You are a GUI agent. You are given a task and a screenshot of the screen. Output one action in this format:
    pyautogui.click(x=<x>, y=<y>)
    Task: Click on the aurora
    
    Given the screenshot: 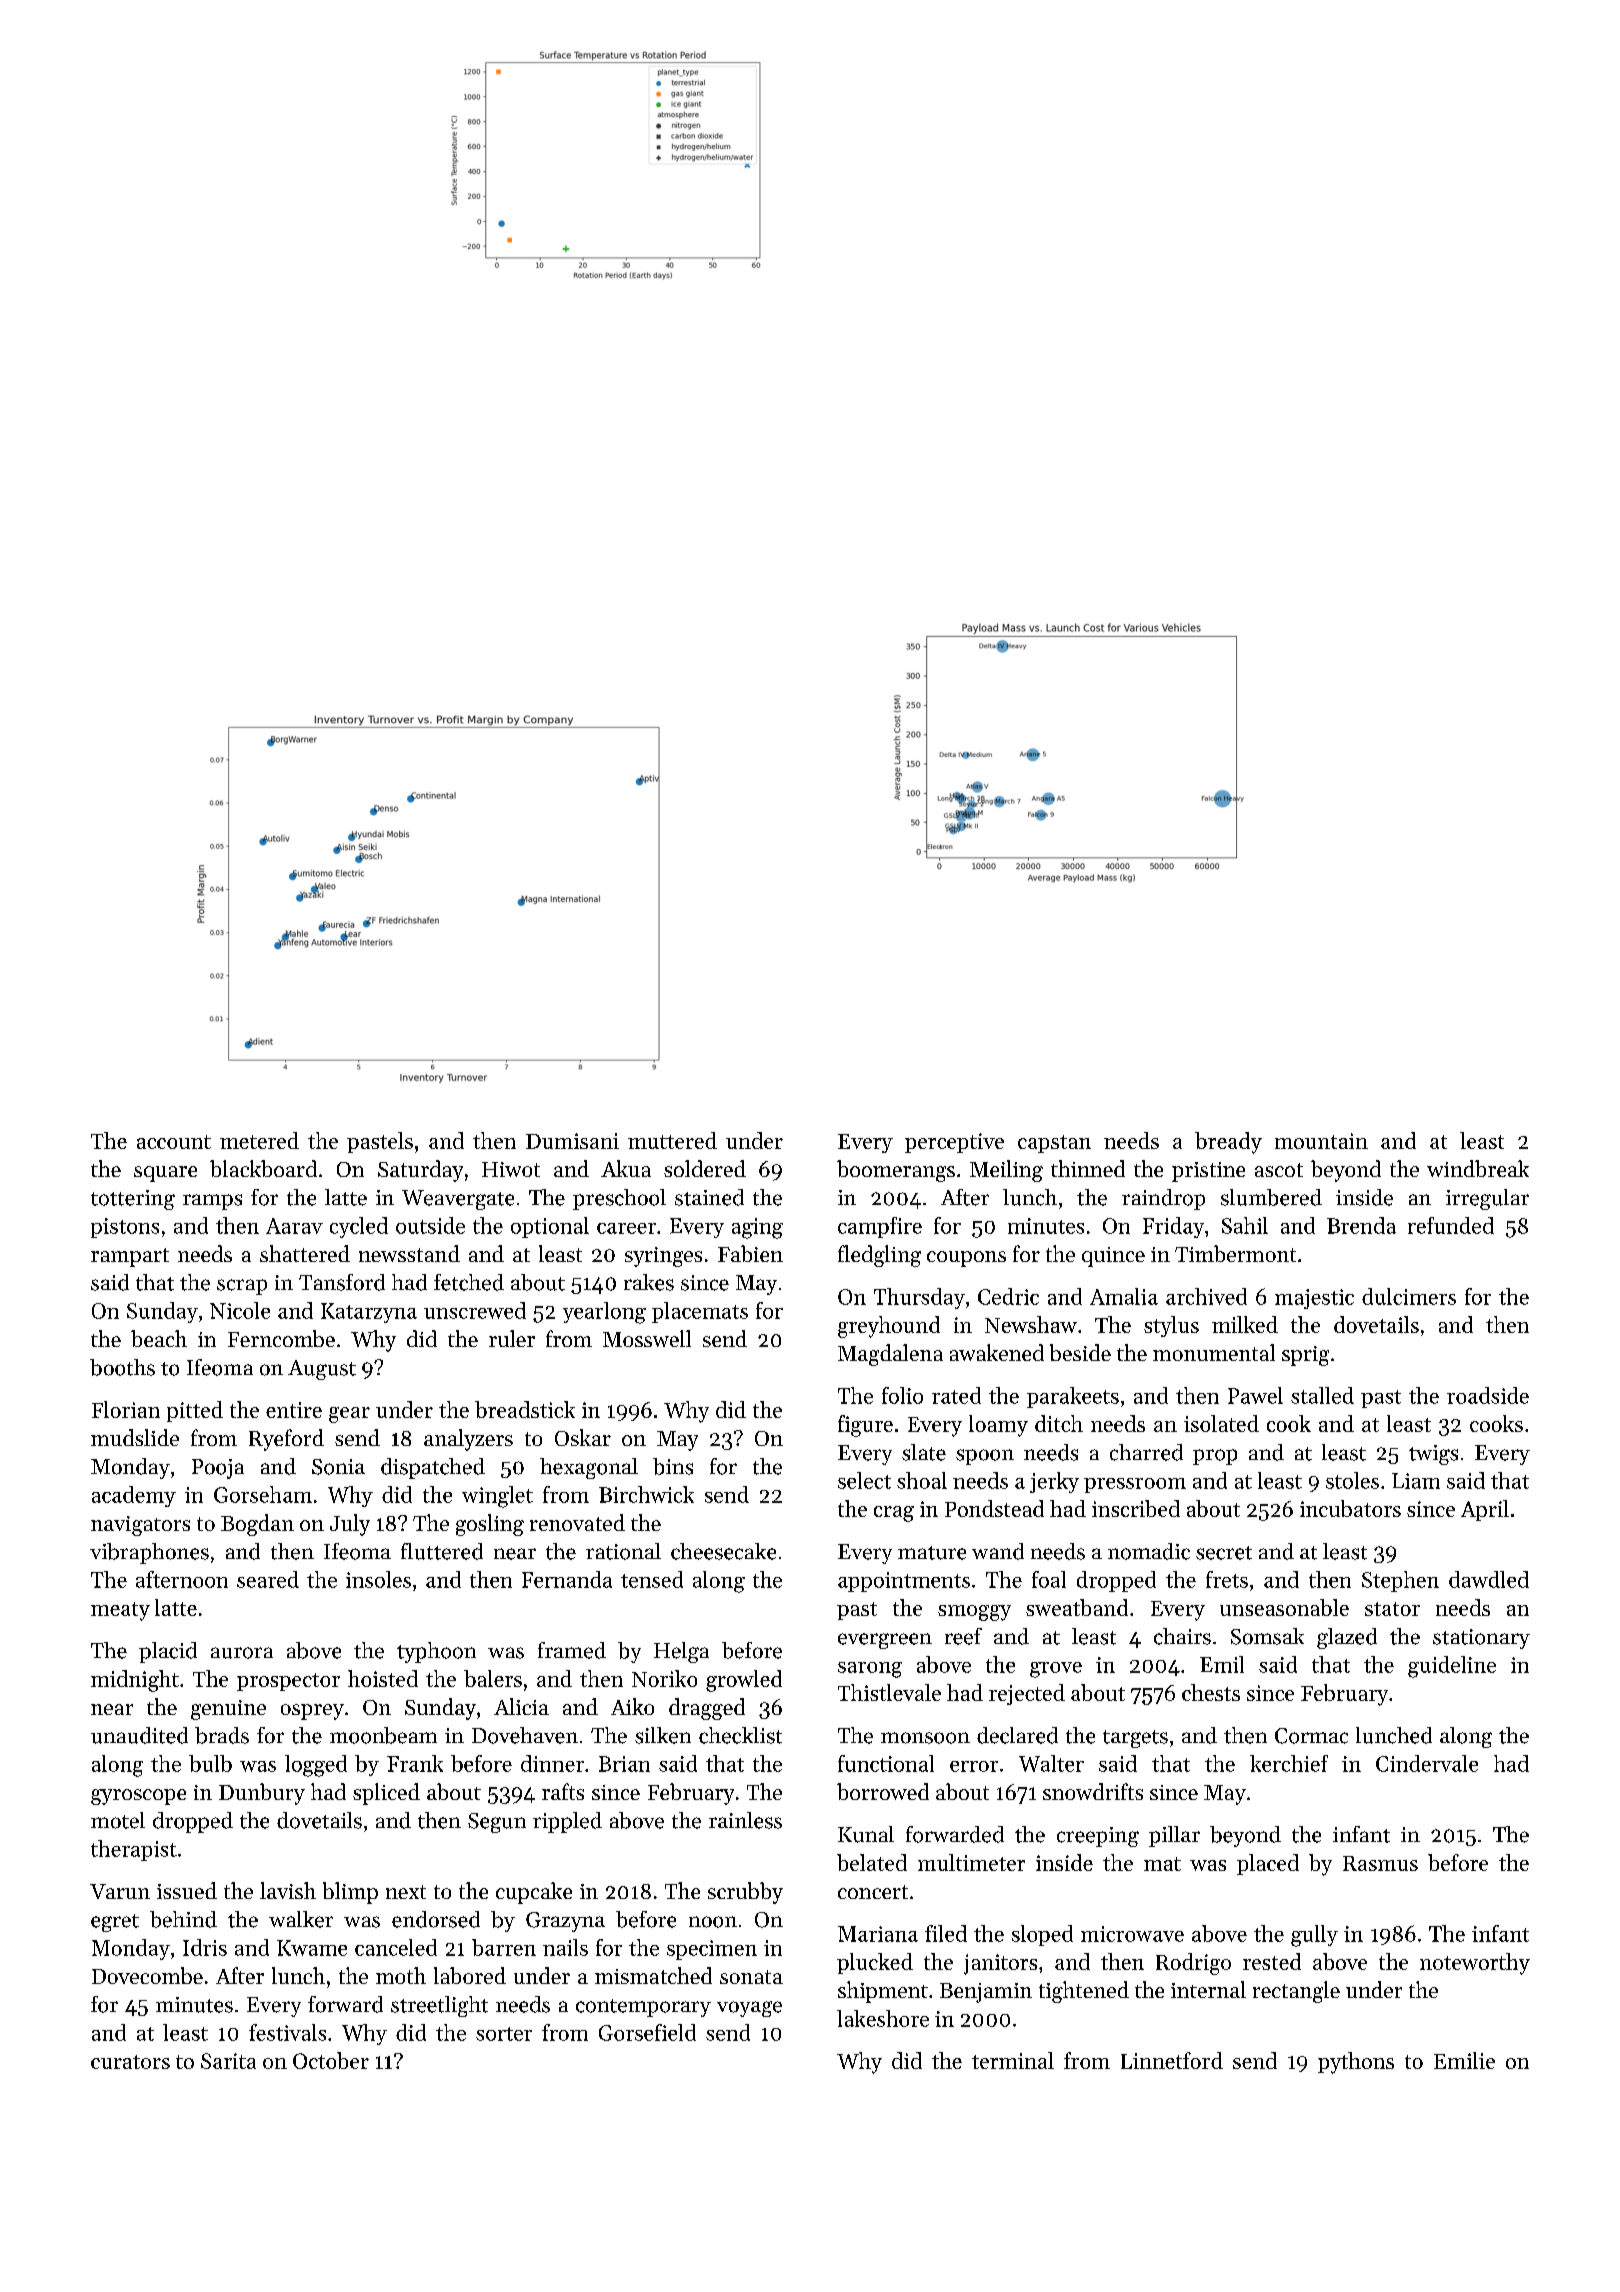 What is the action you would take?
    pyautogui.click(x=242, y=1653)
